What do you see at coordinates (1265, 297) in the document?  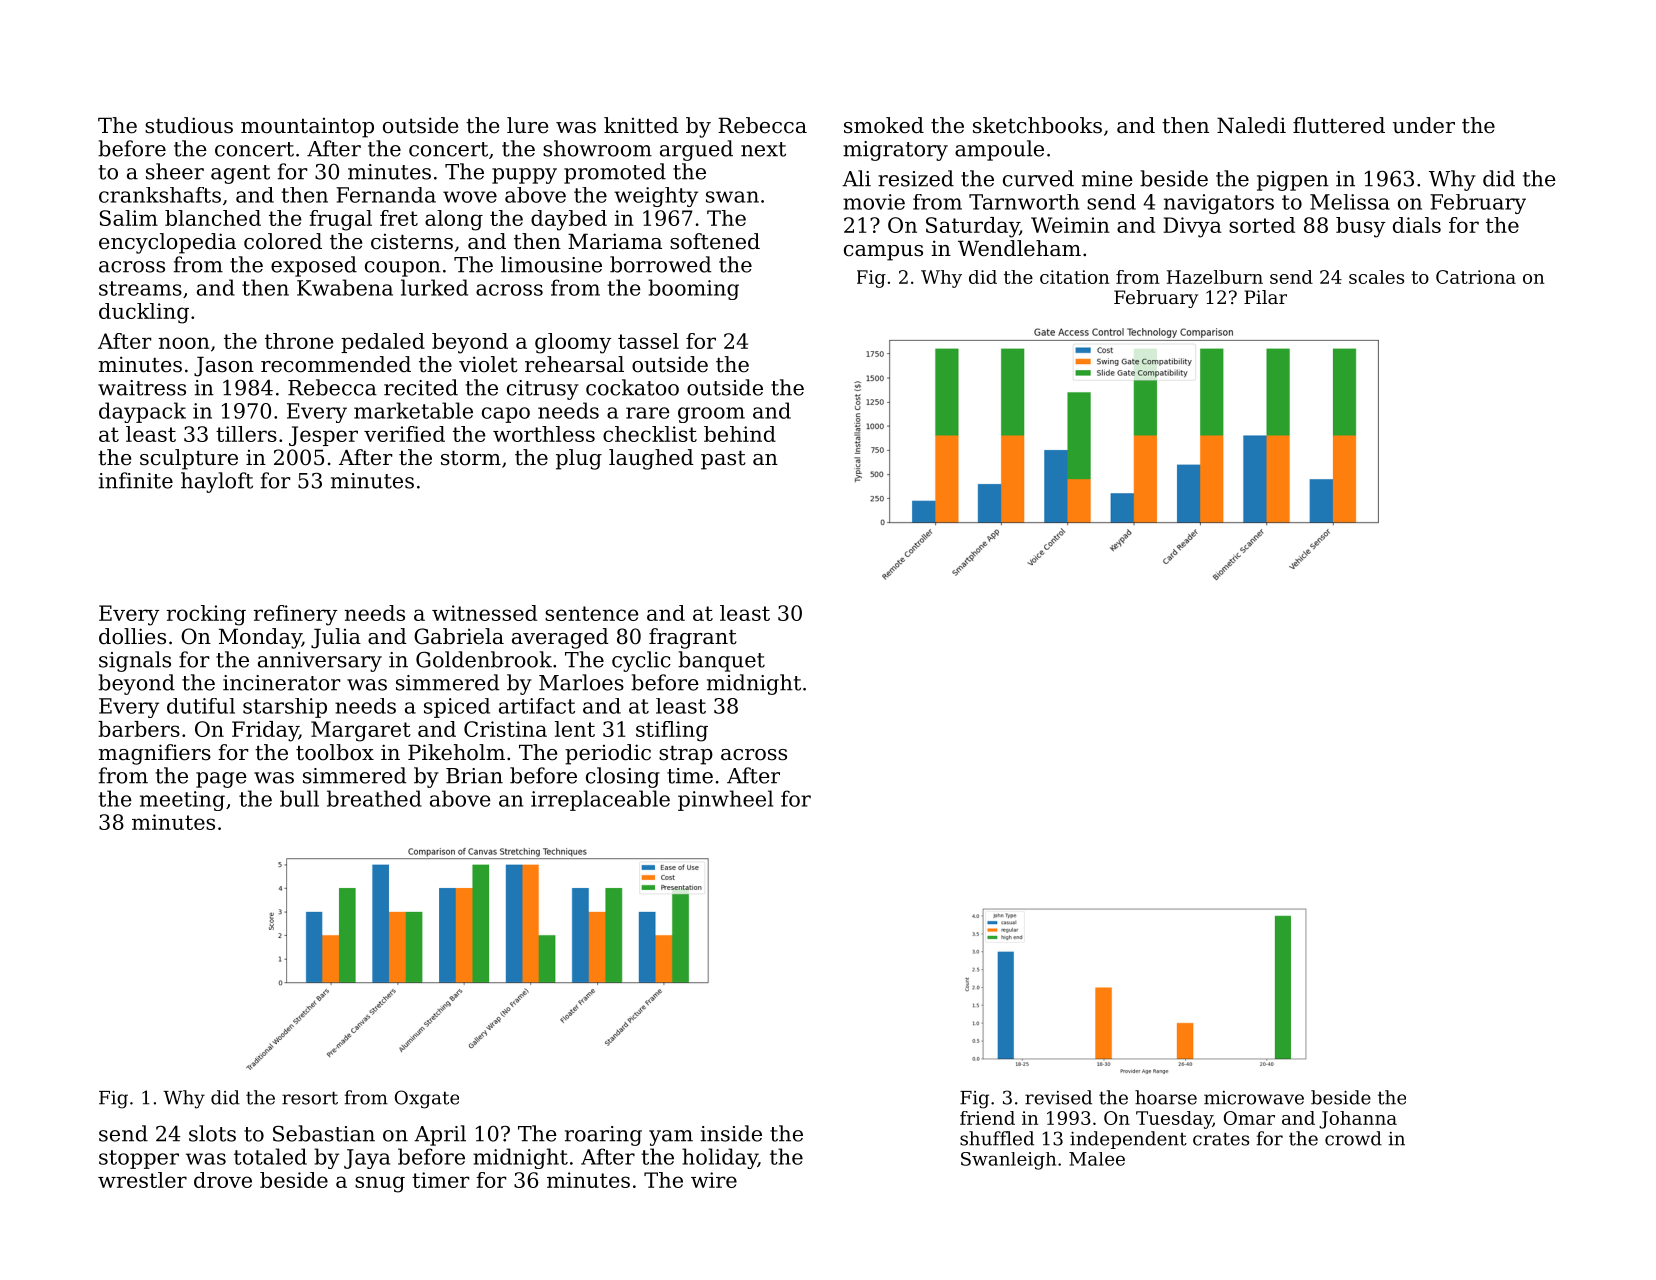 I see `Pilar` at bounding box center [1265, 297].
